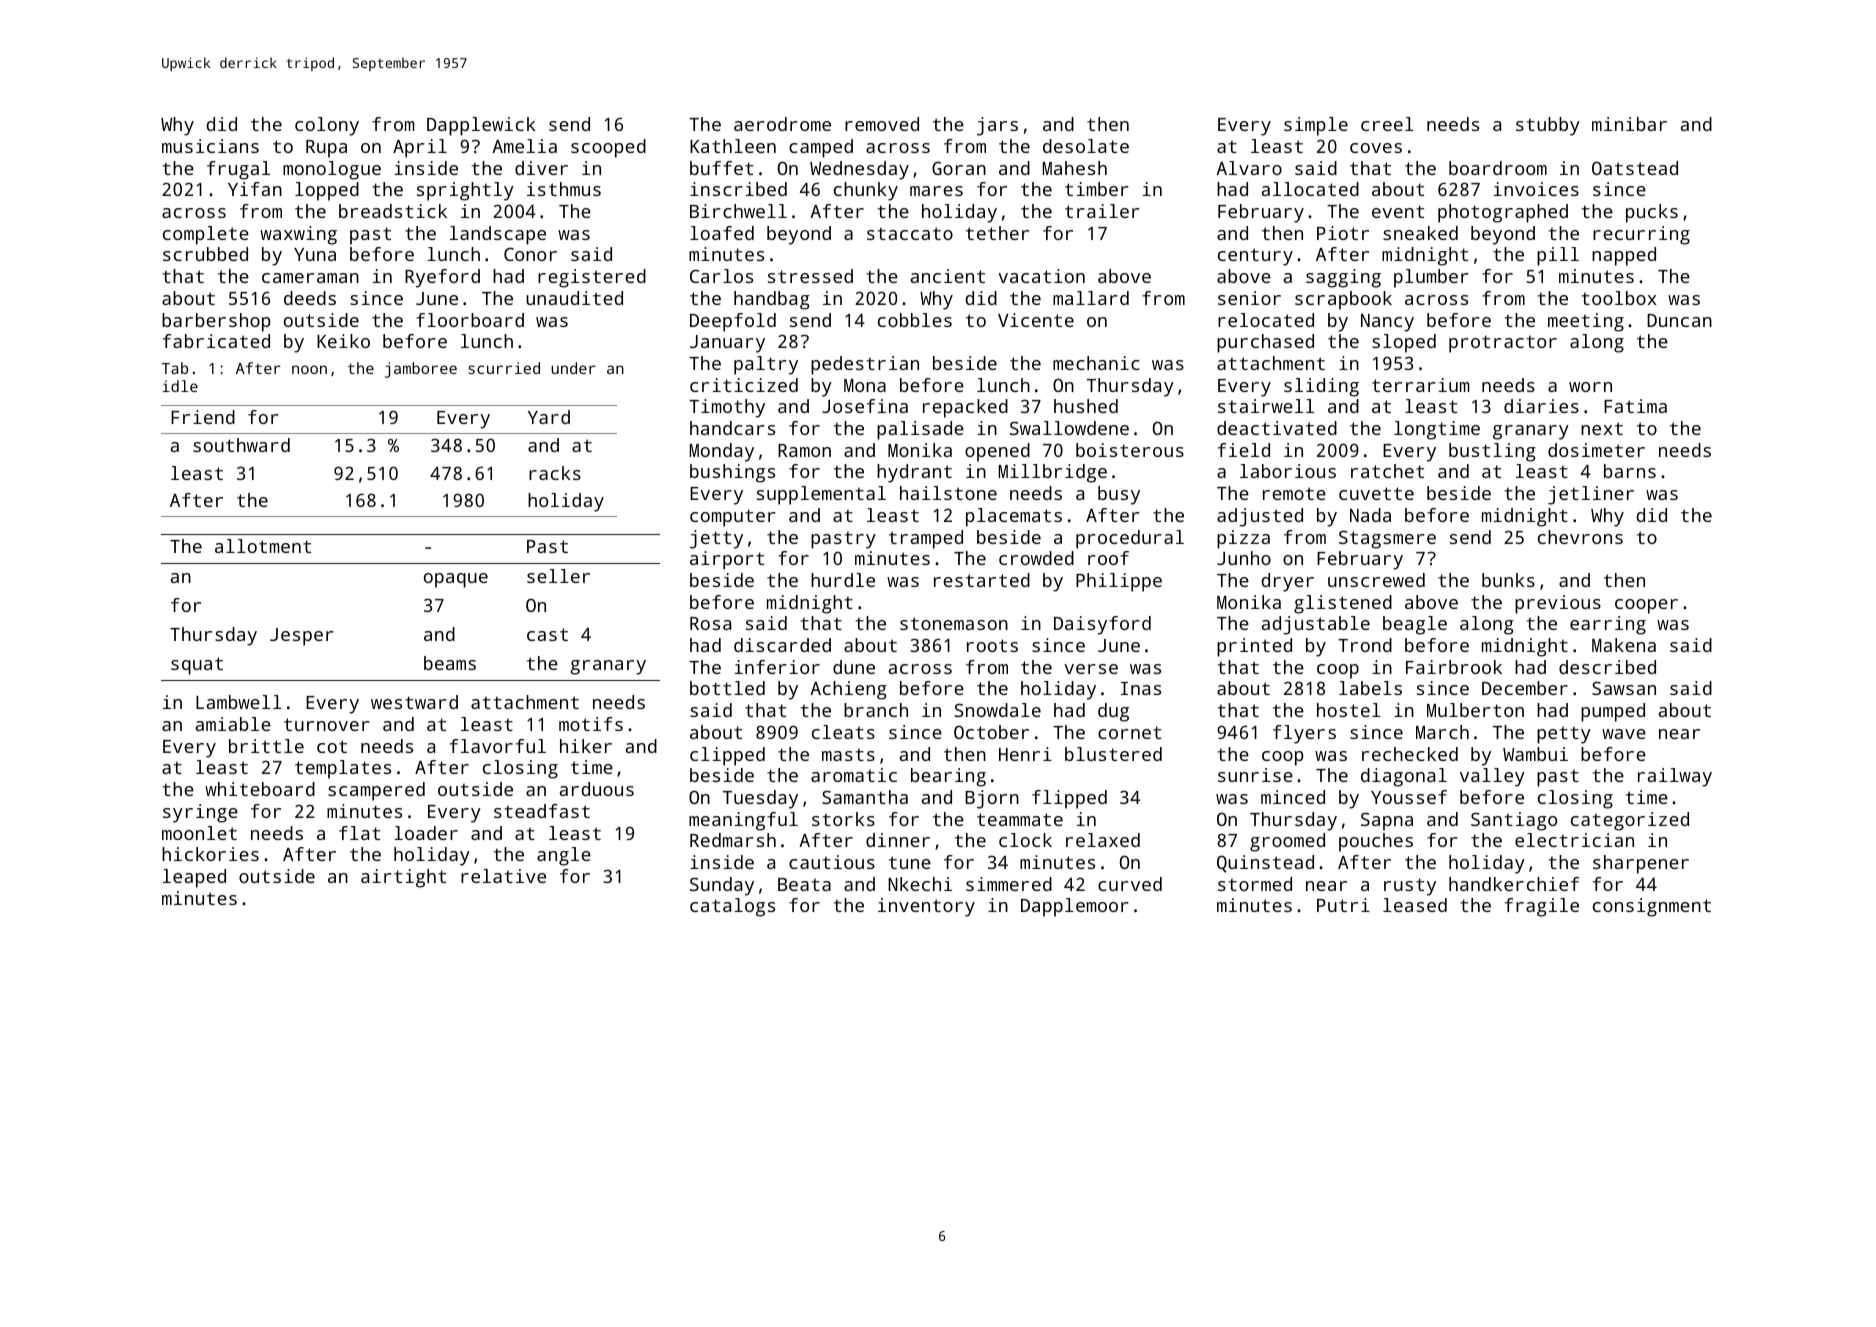  Describe the element at coordinates (732, 907) in the screenshot. I see `catalogs` at that location.
